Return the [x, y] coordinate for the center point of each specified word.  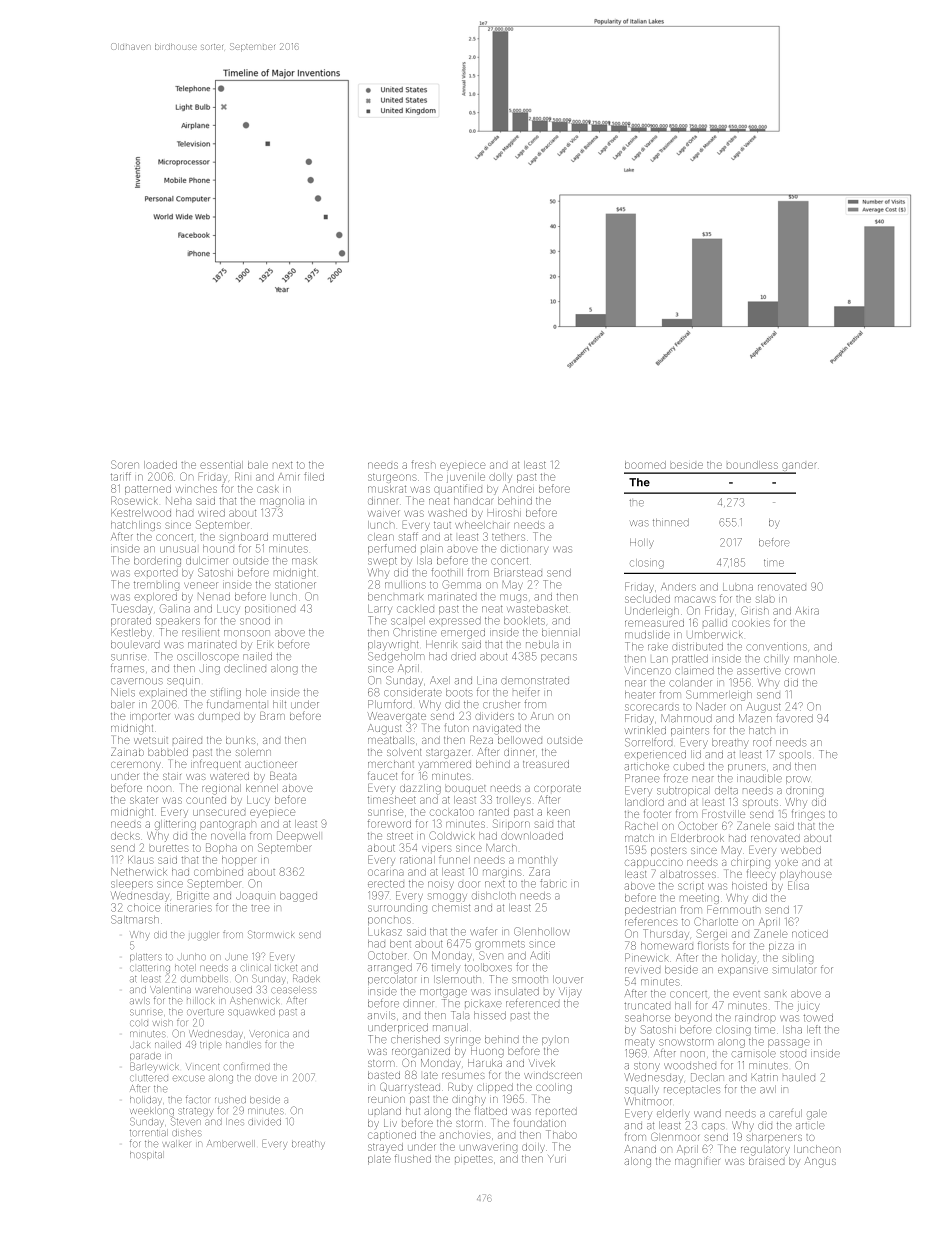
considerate [413, 693]
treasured [546, 764]
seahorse [647, 1018]
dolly [500, 477]
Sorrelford [648, 742]
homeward [667, 946]
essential [221, 465]
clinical [255, 968]
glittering [175, 825]
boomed [645, 465]
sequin [183, 681]
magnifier [697, 1162]
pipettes [474, 1159]
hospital [146, 1155]
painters [690, 731]
